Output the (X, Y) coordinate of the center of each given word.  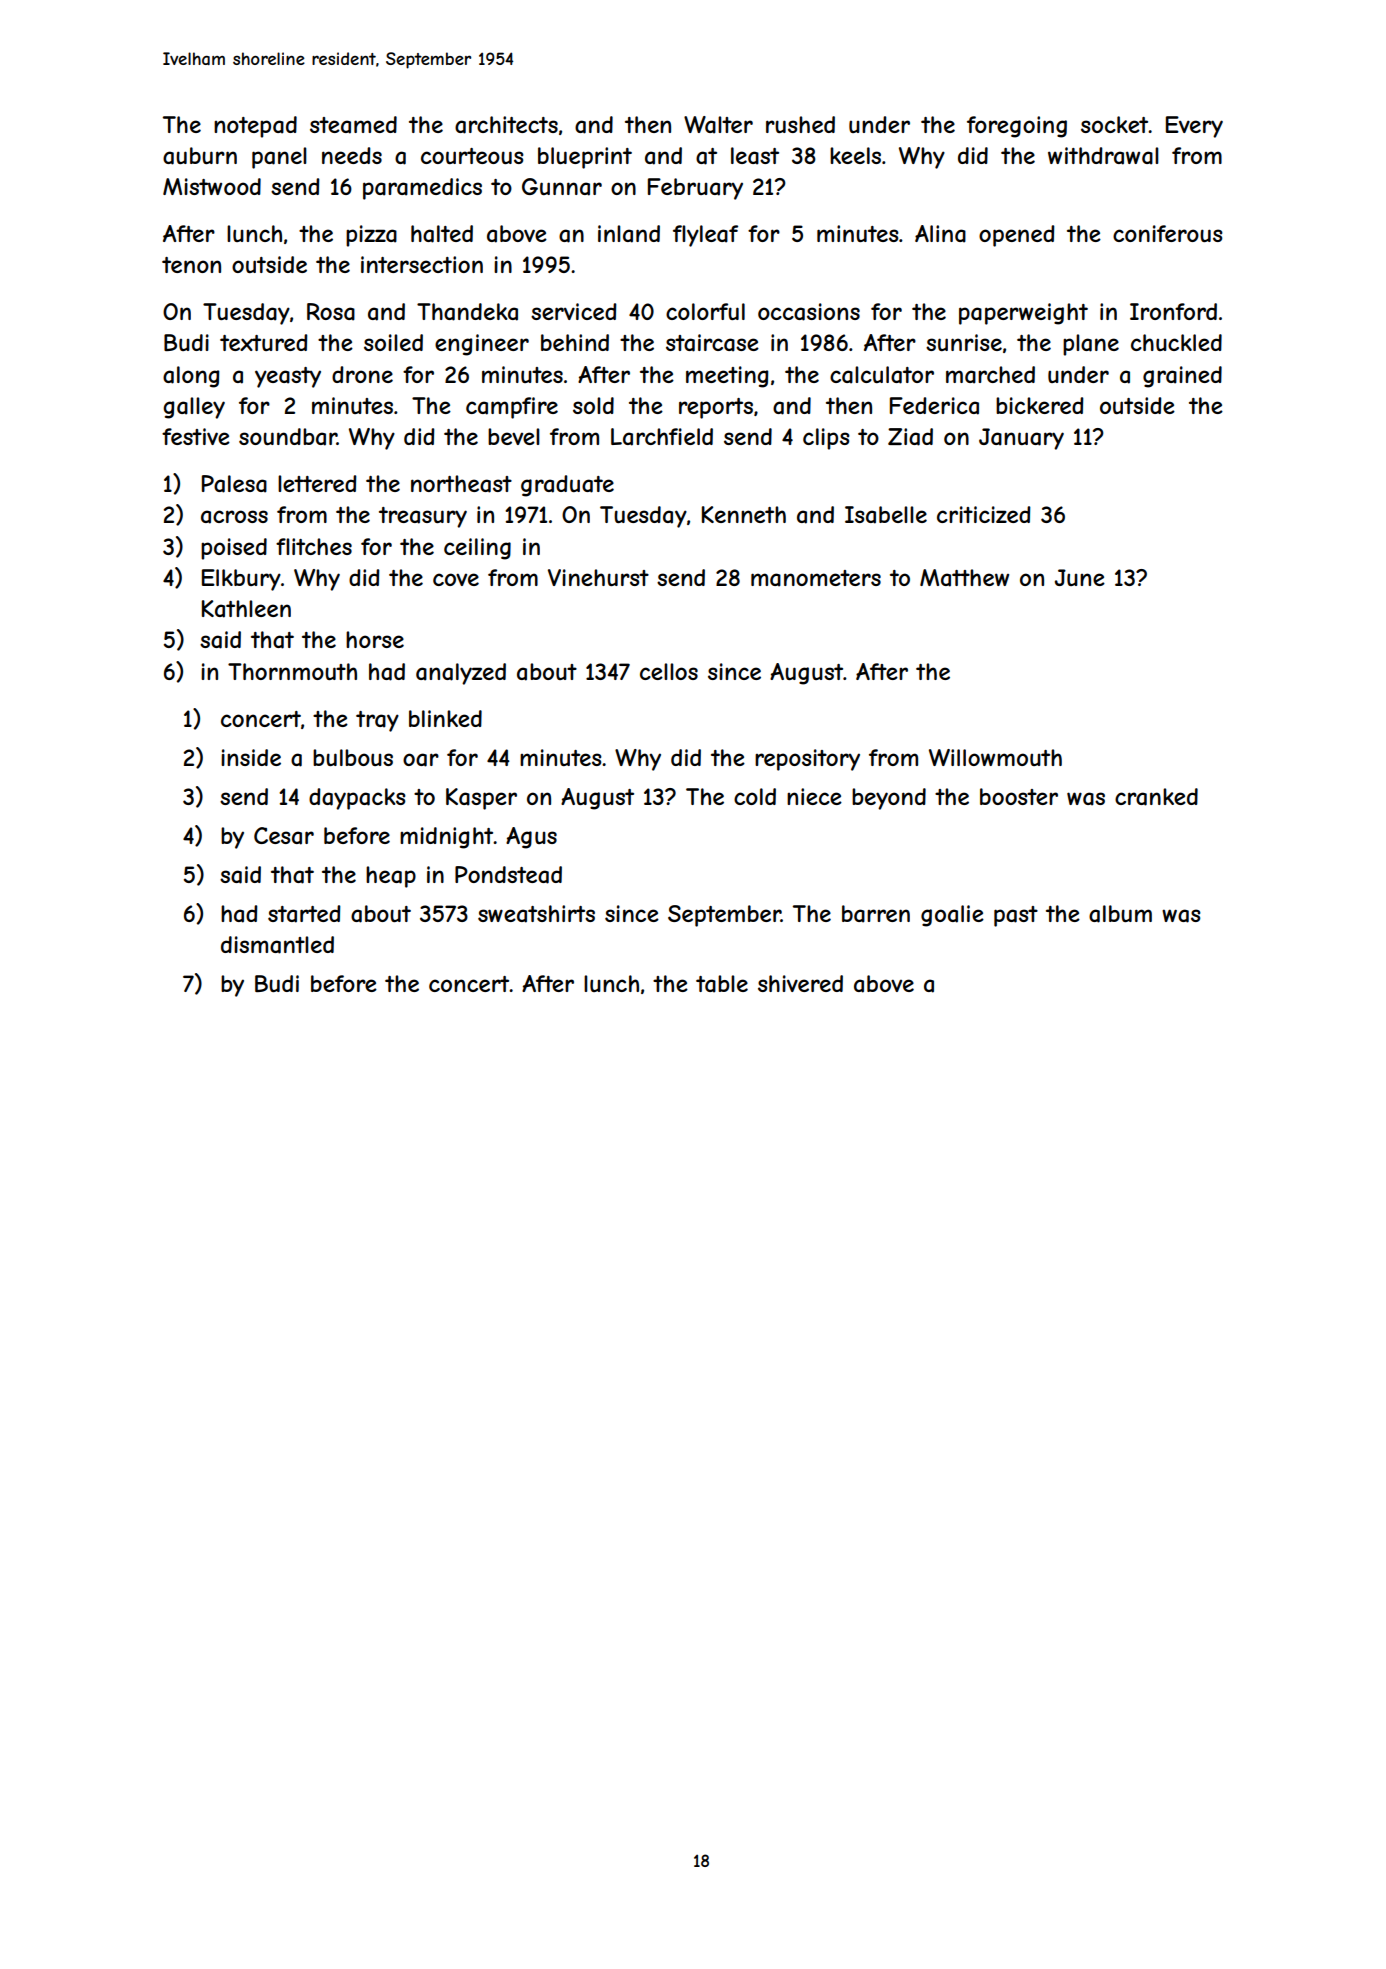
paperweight (1023, 314)
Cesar (284, 836)
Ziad (910, 437)
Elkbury (241, 580)
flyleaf (705, 236)
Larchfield (662, 437)
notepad (255, 127)
